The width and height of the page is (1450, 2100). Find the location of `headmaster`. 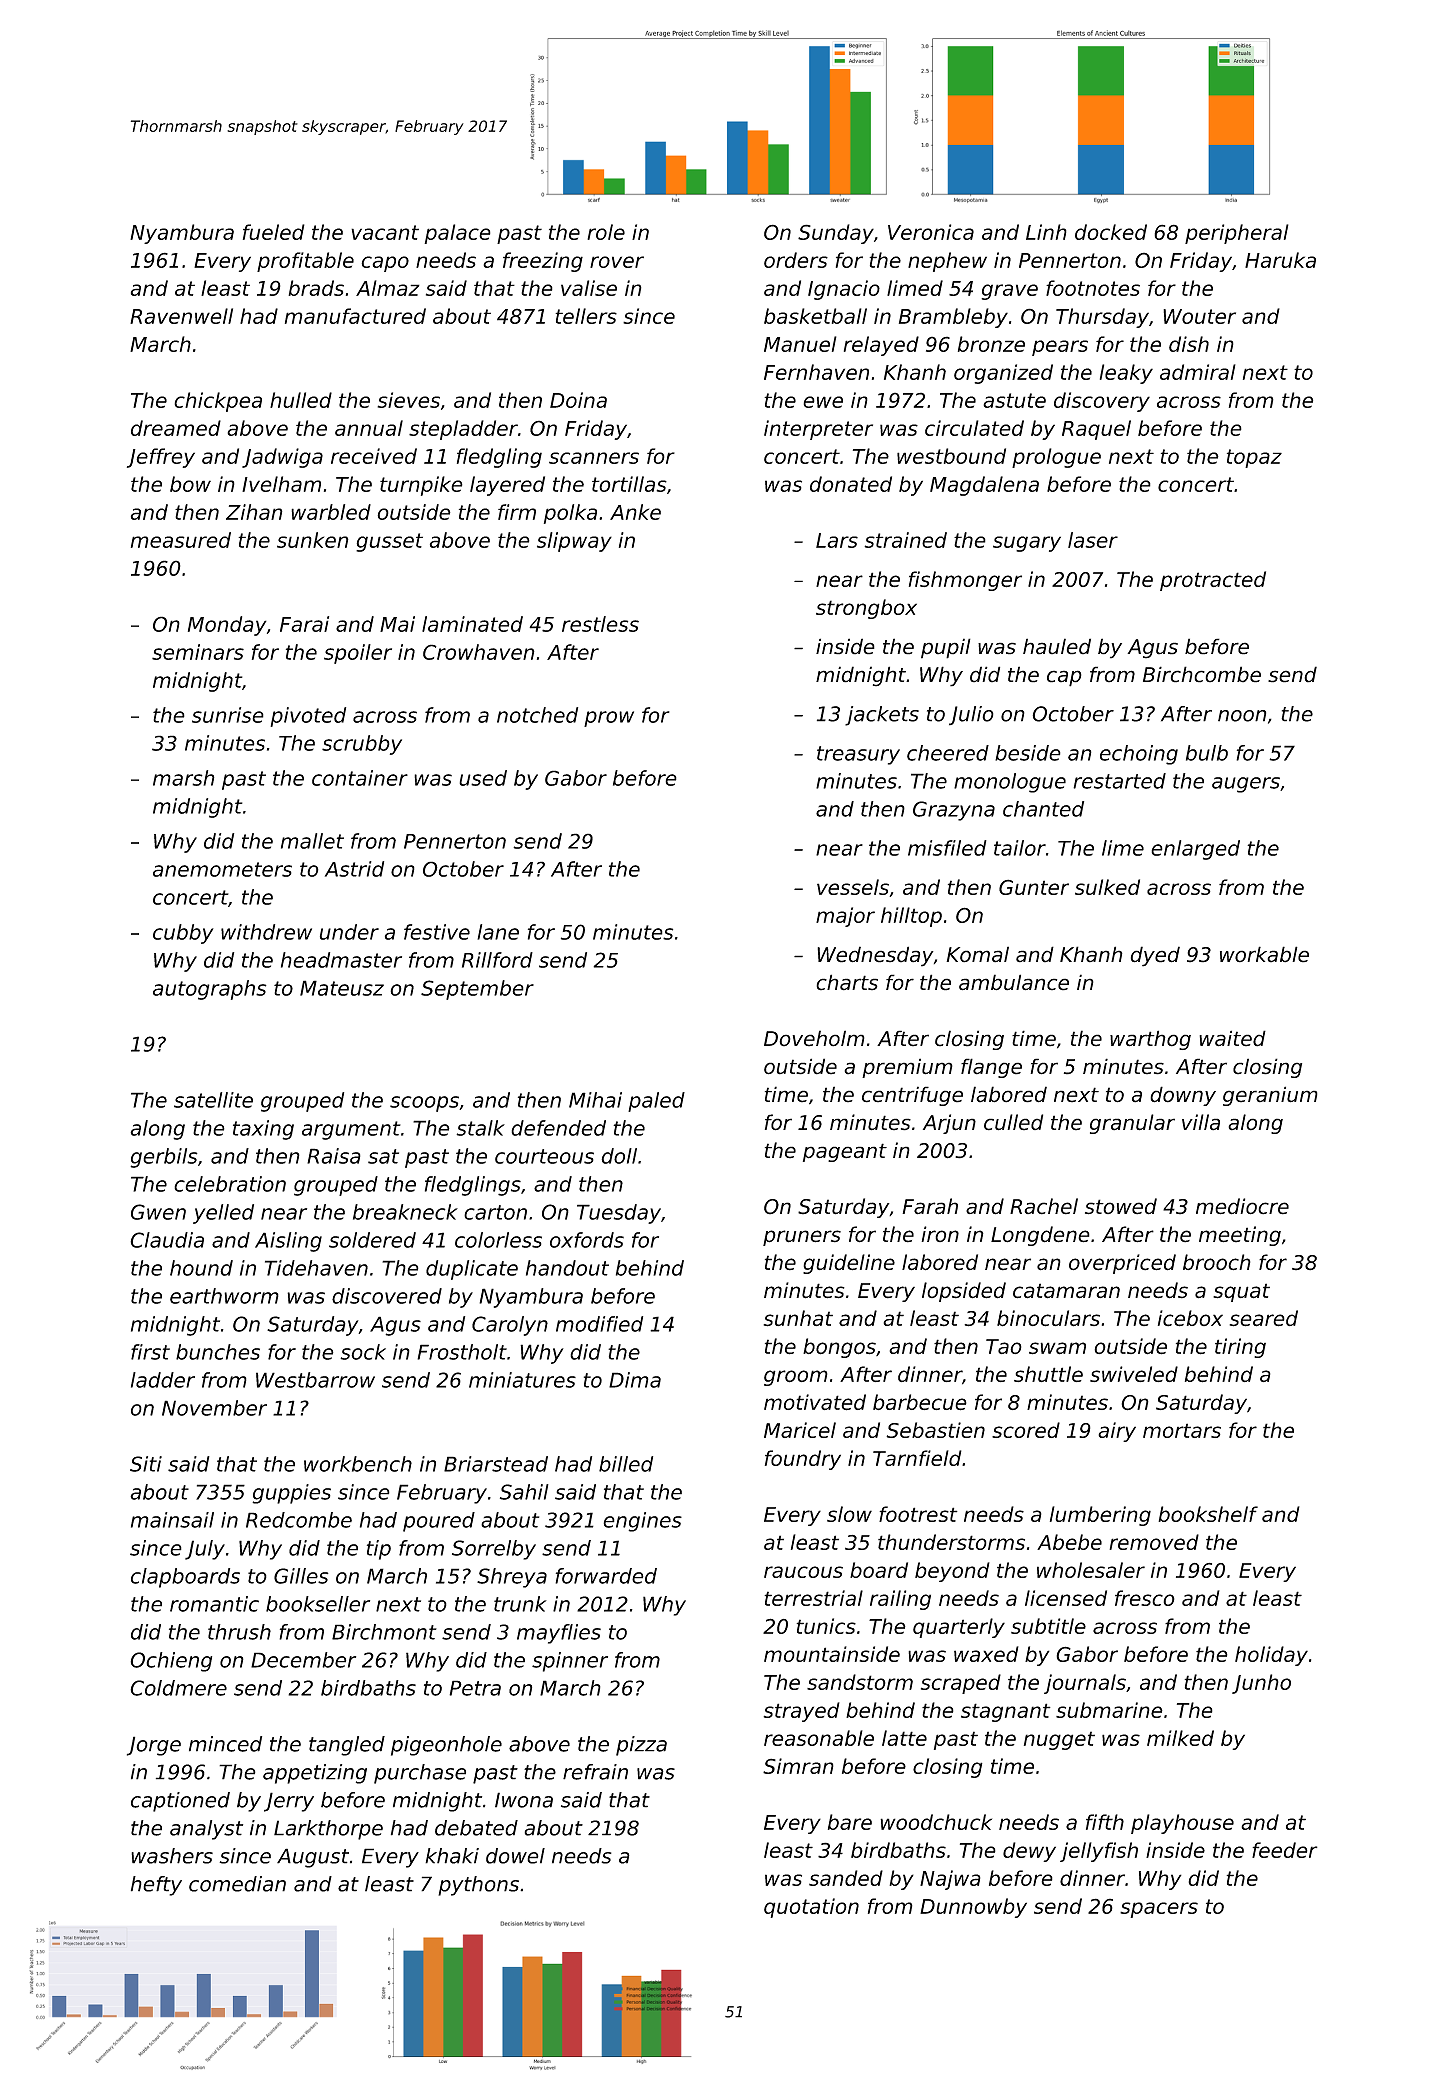

headmaster is located at coordinates (341, 960).
